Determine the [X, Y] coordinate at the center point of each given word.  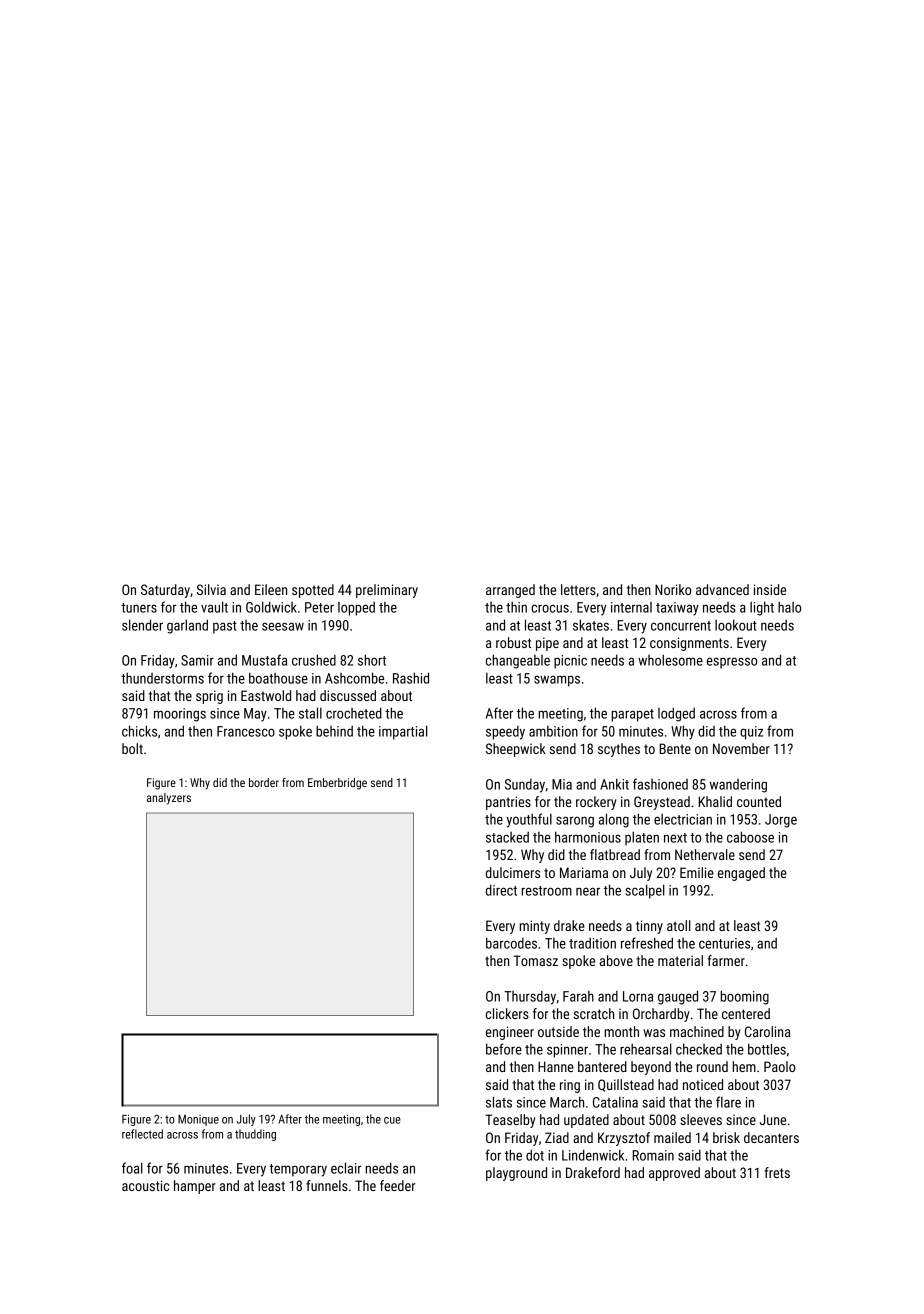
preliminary [387, 591]
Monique [198, 1120]
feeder [397, 1185]
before [504, 1049]
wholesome [670, 660]
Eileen [271, 589]
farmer [726, 960]
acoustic [145, 1185]
